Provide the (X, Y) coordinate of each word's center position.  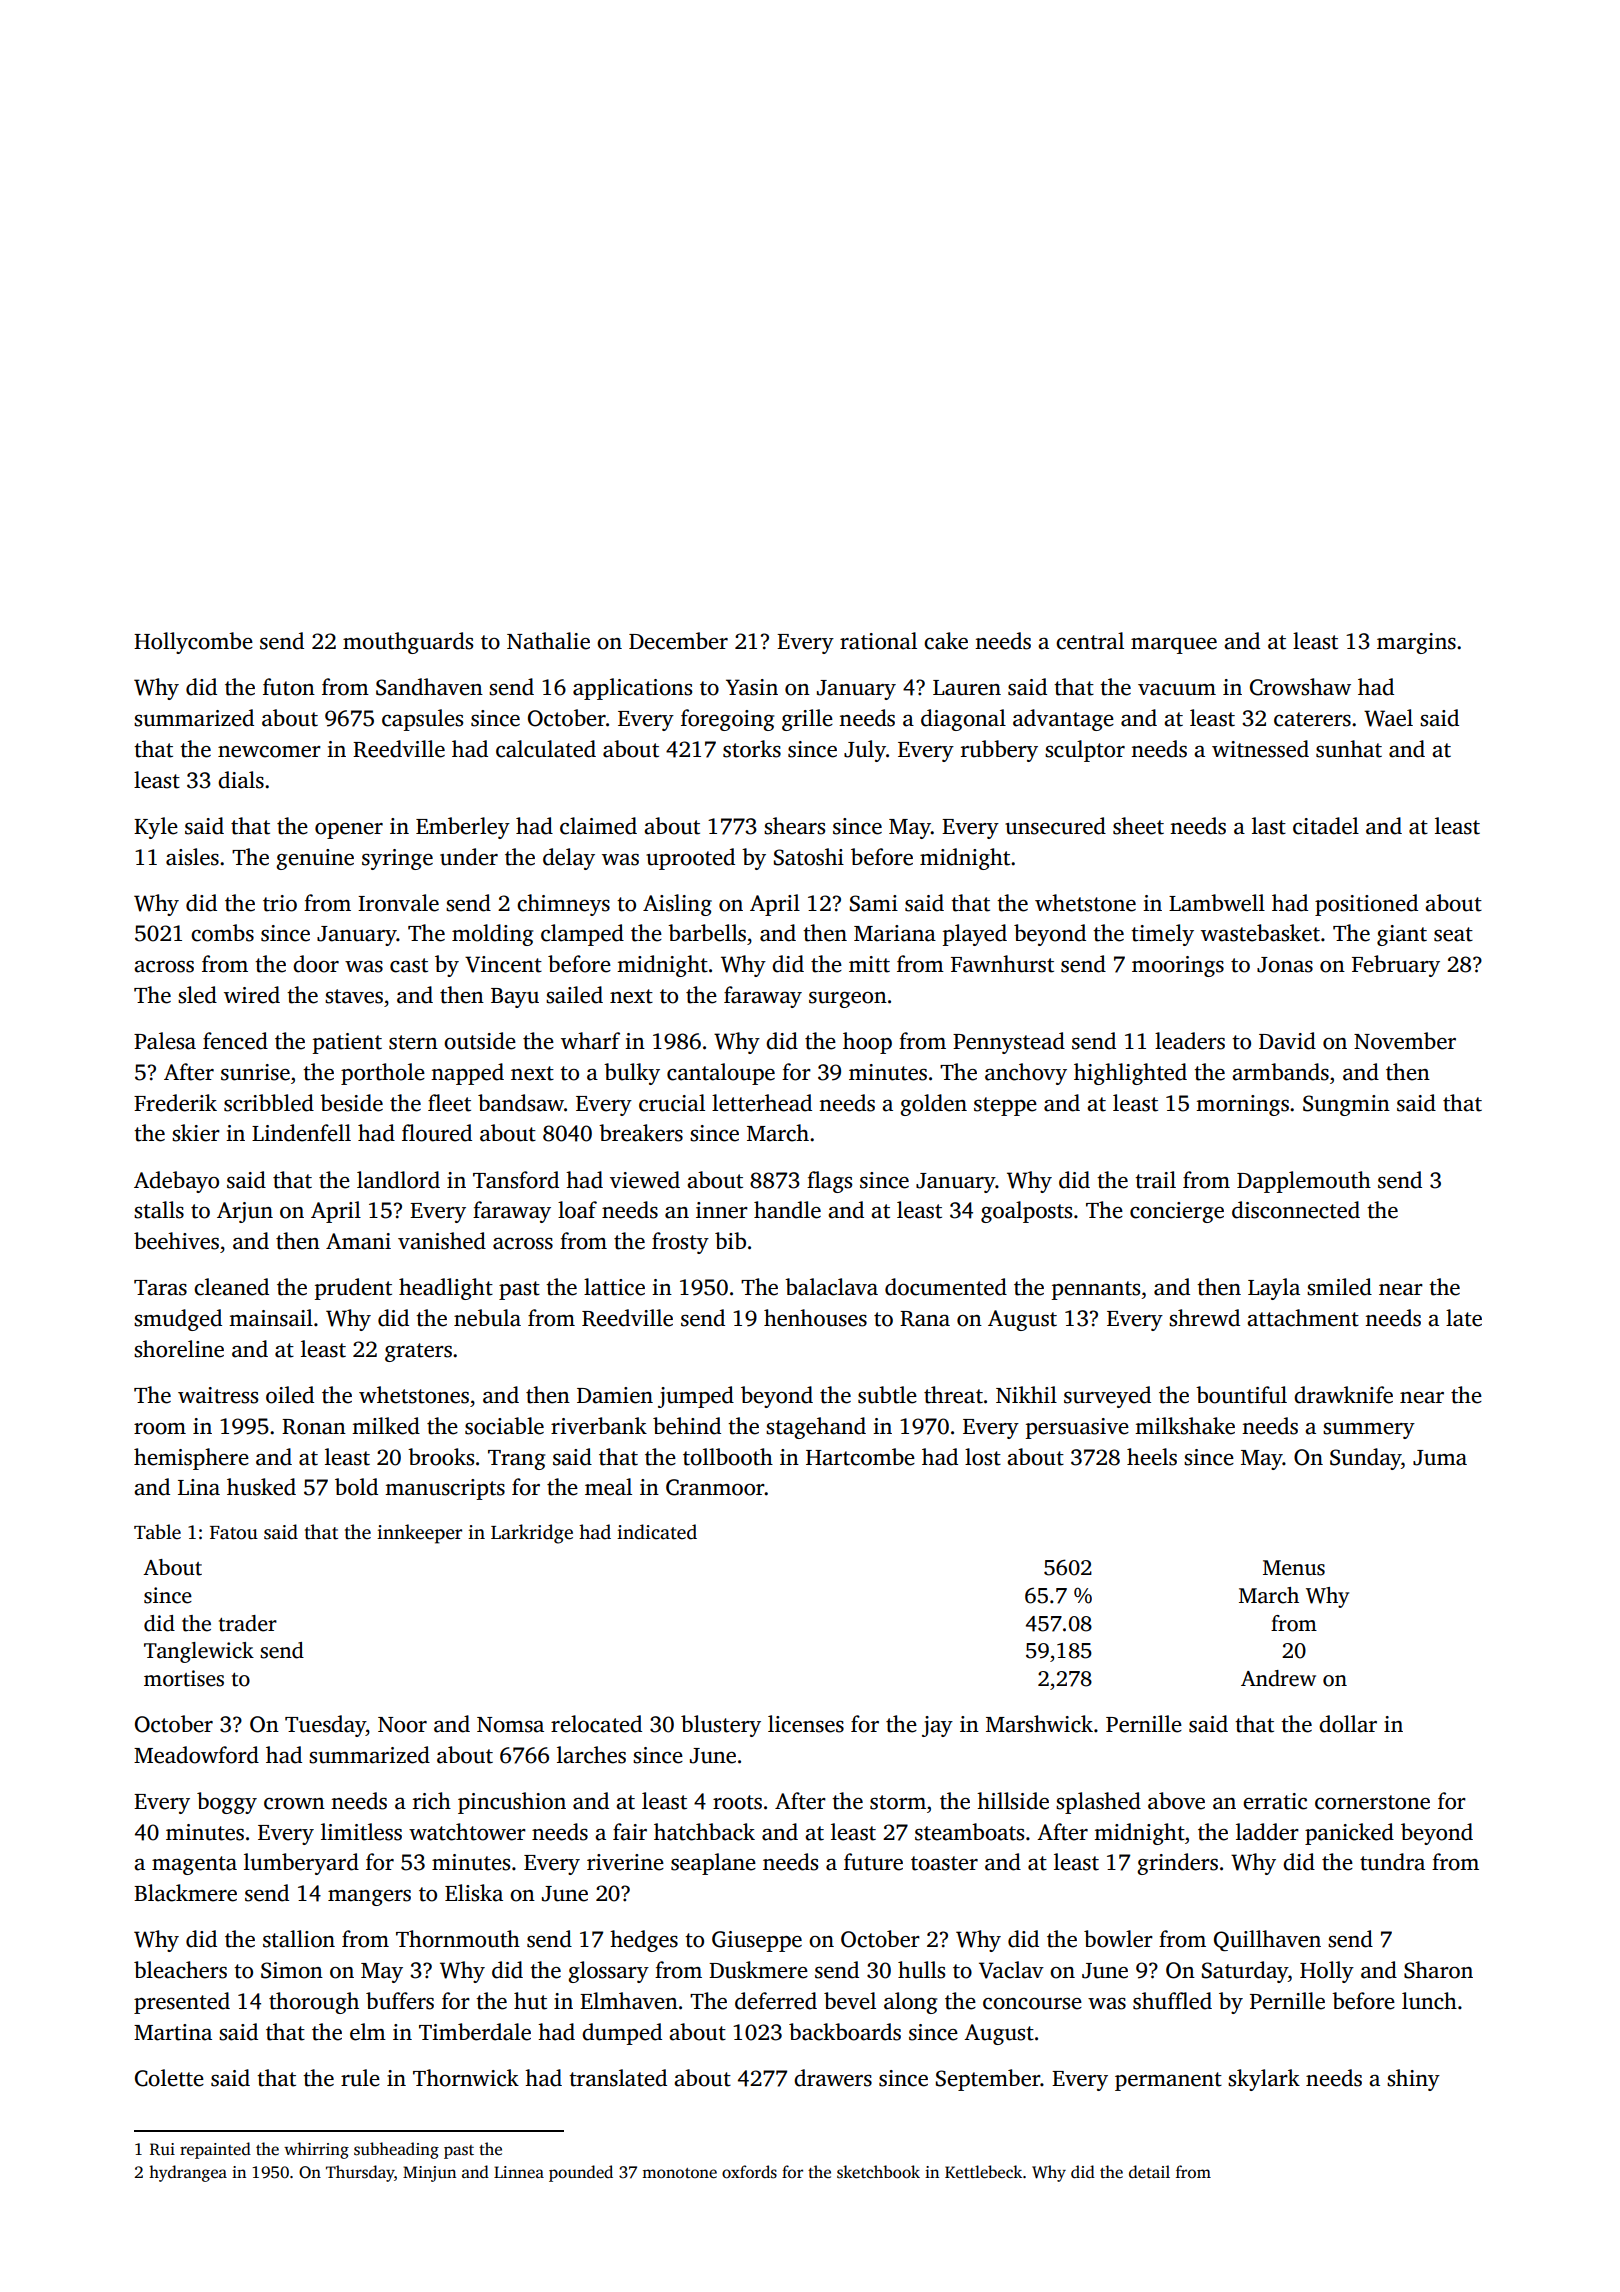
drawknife (1343, 1395)
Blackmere (185, 1893)
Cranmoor (715, 1487)
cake (946, 641)
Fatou (234, 1533)
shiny (1413, 2080)
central (1090, 641)
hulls (921, 1970)
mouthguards (408, 643)
